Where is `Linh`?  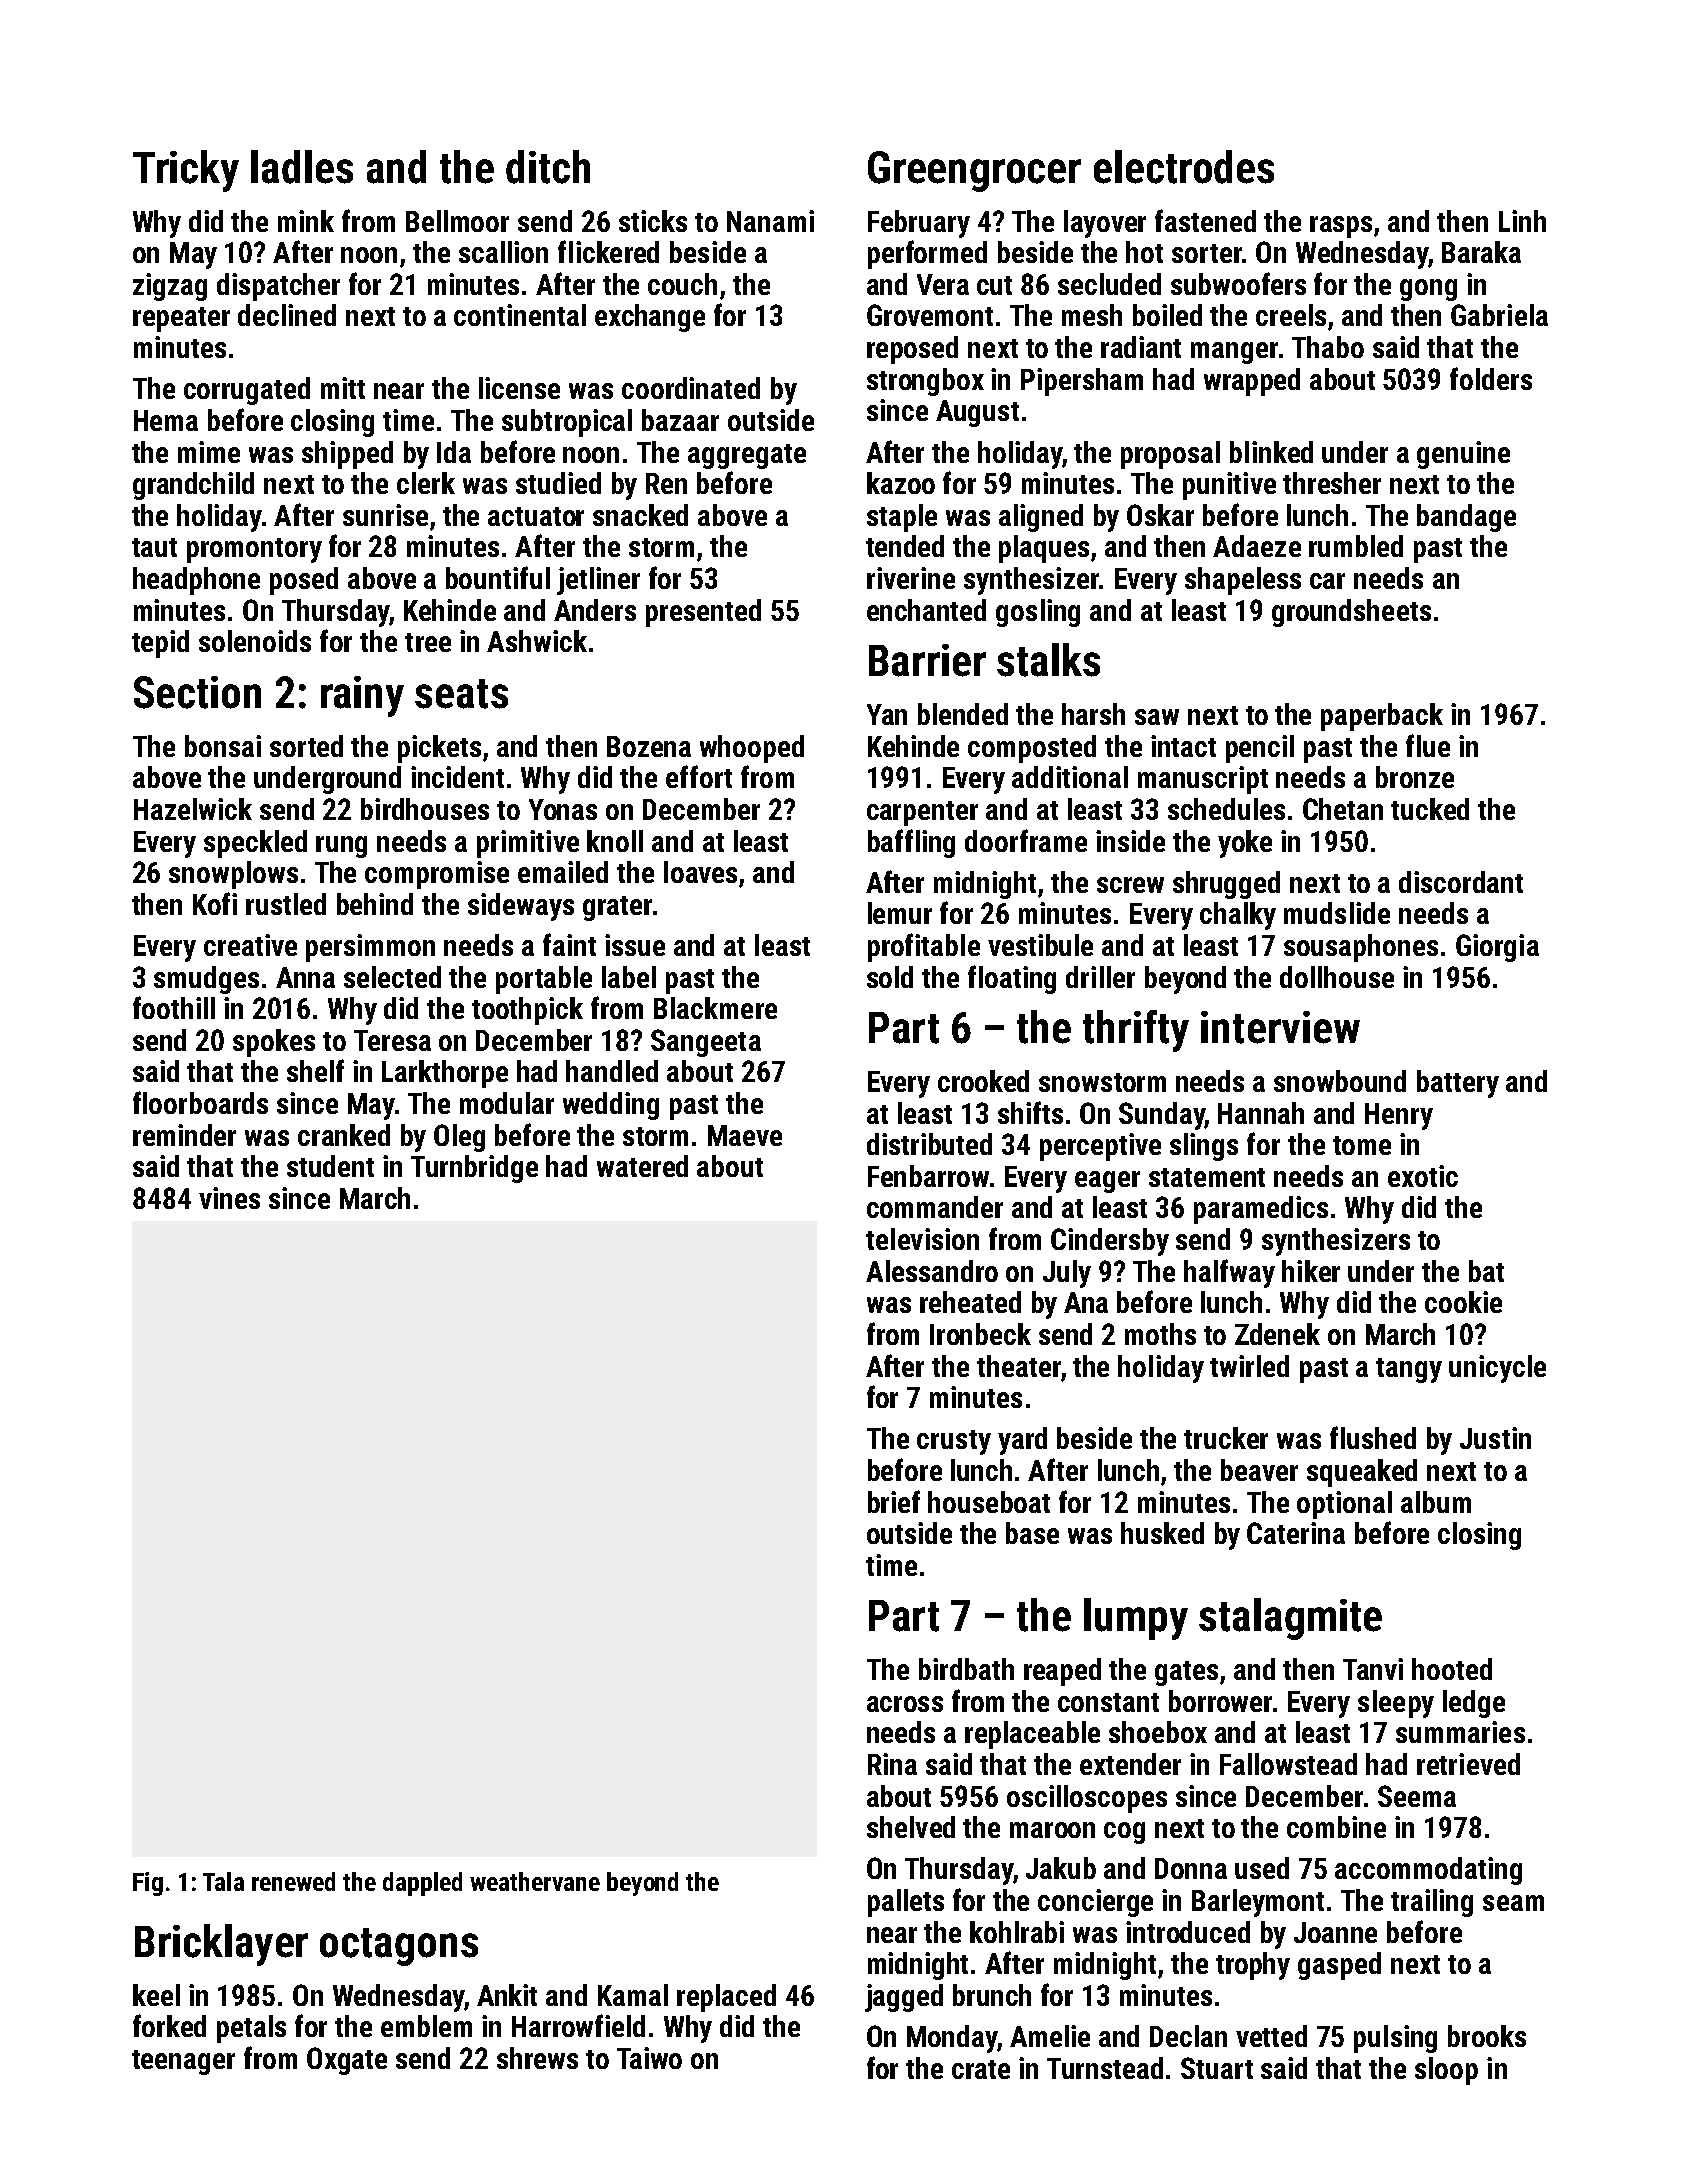 Linh is located at coordinates (1522, 221).
